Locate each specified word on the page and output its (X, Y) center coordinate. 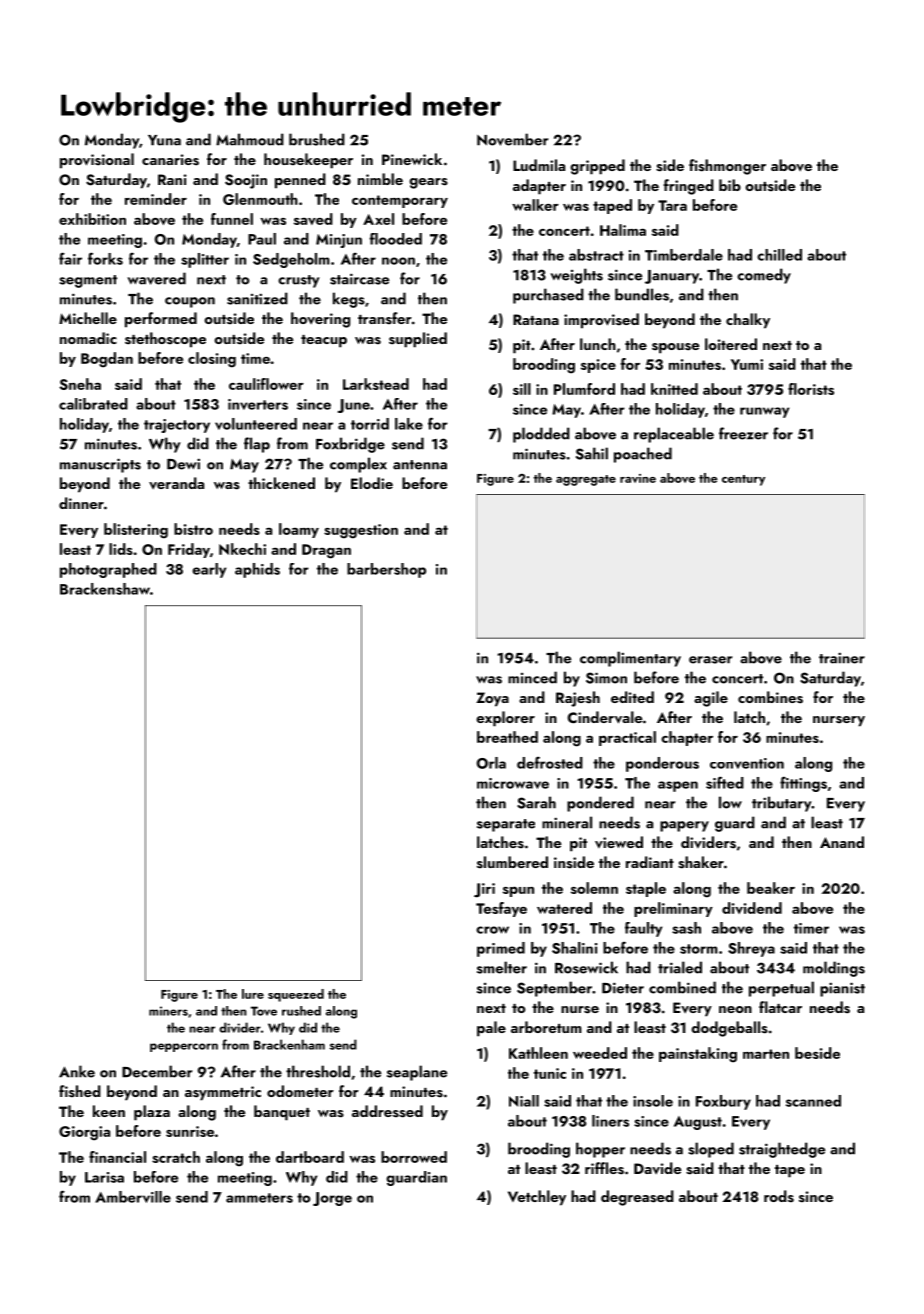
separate (506, 825)
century (743, 480)
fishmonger (727, 167)
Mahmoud (250, 139)
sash (686, 928)
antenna (420, 465)
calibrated (93, 404)
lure (253, 994)
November (512, 139)
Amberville (133, 1197)
